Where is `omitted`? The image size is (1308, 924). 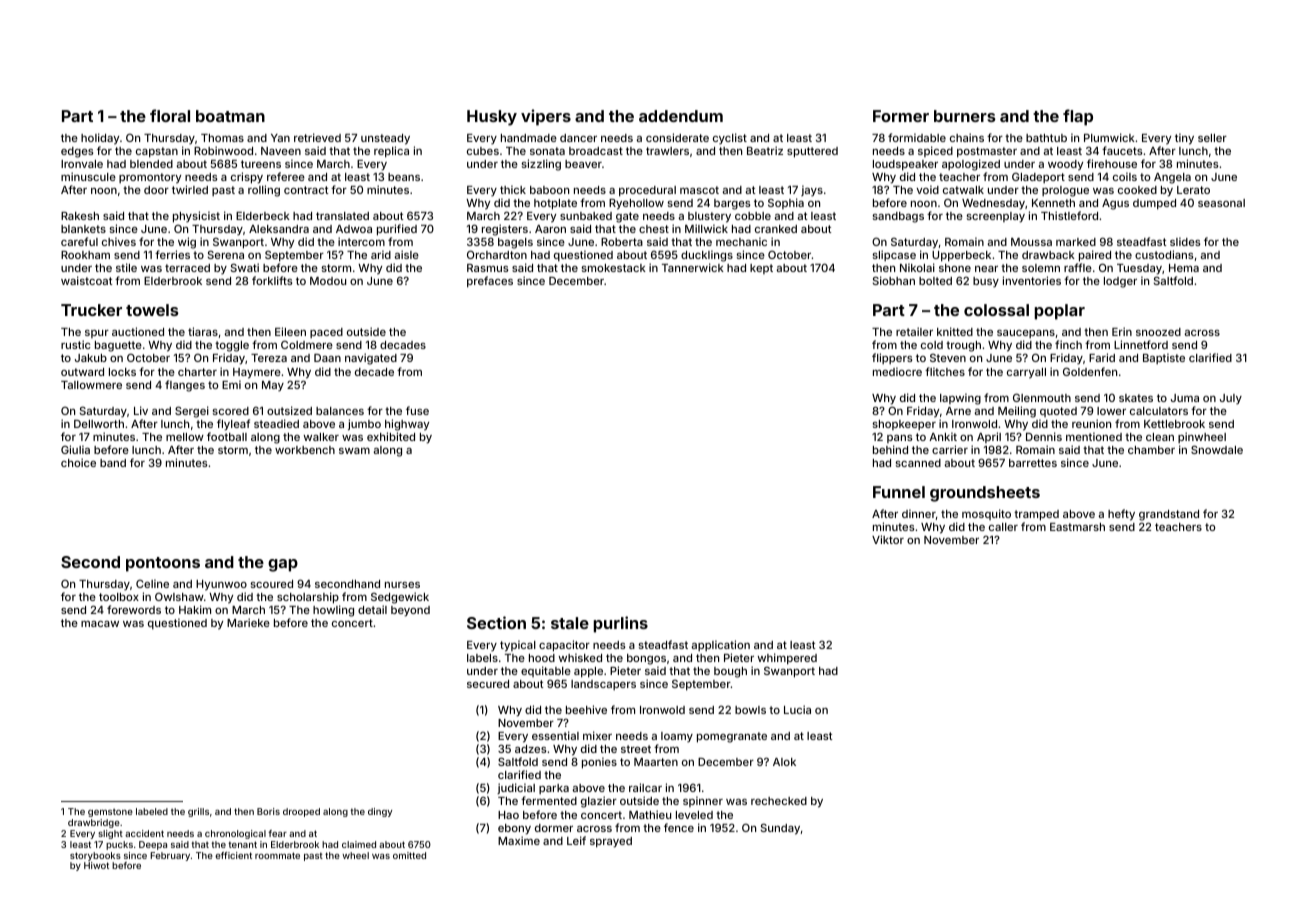 omitted is located at coordinates (409, 855).
